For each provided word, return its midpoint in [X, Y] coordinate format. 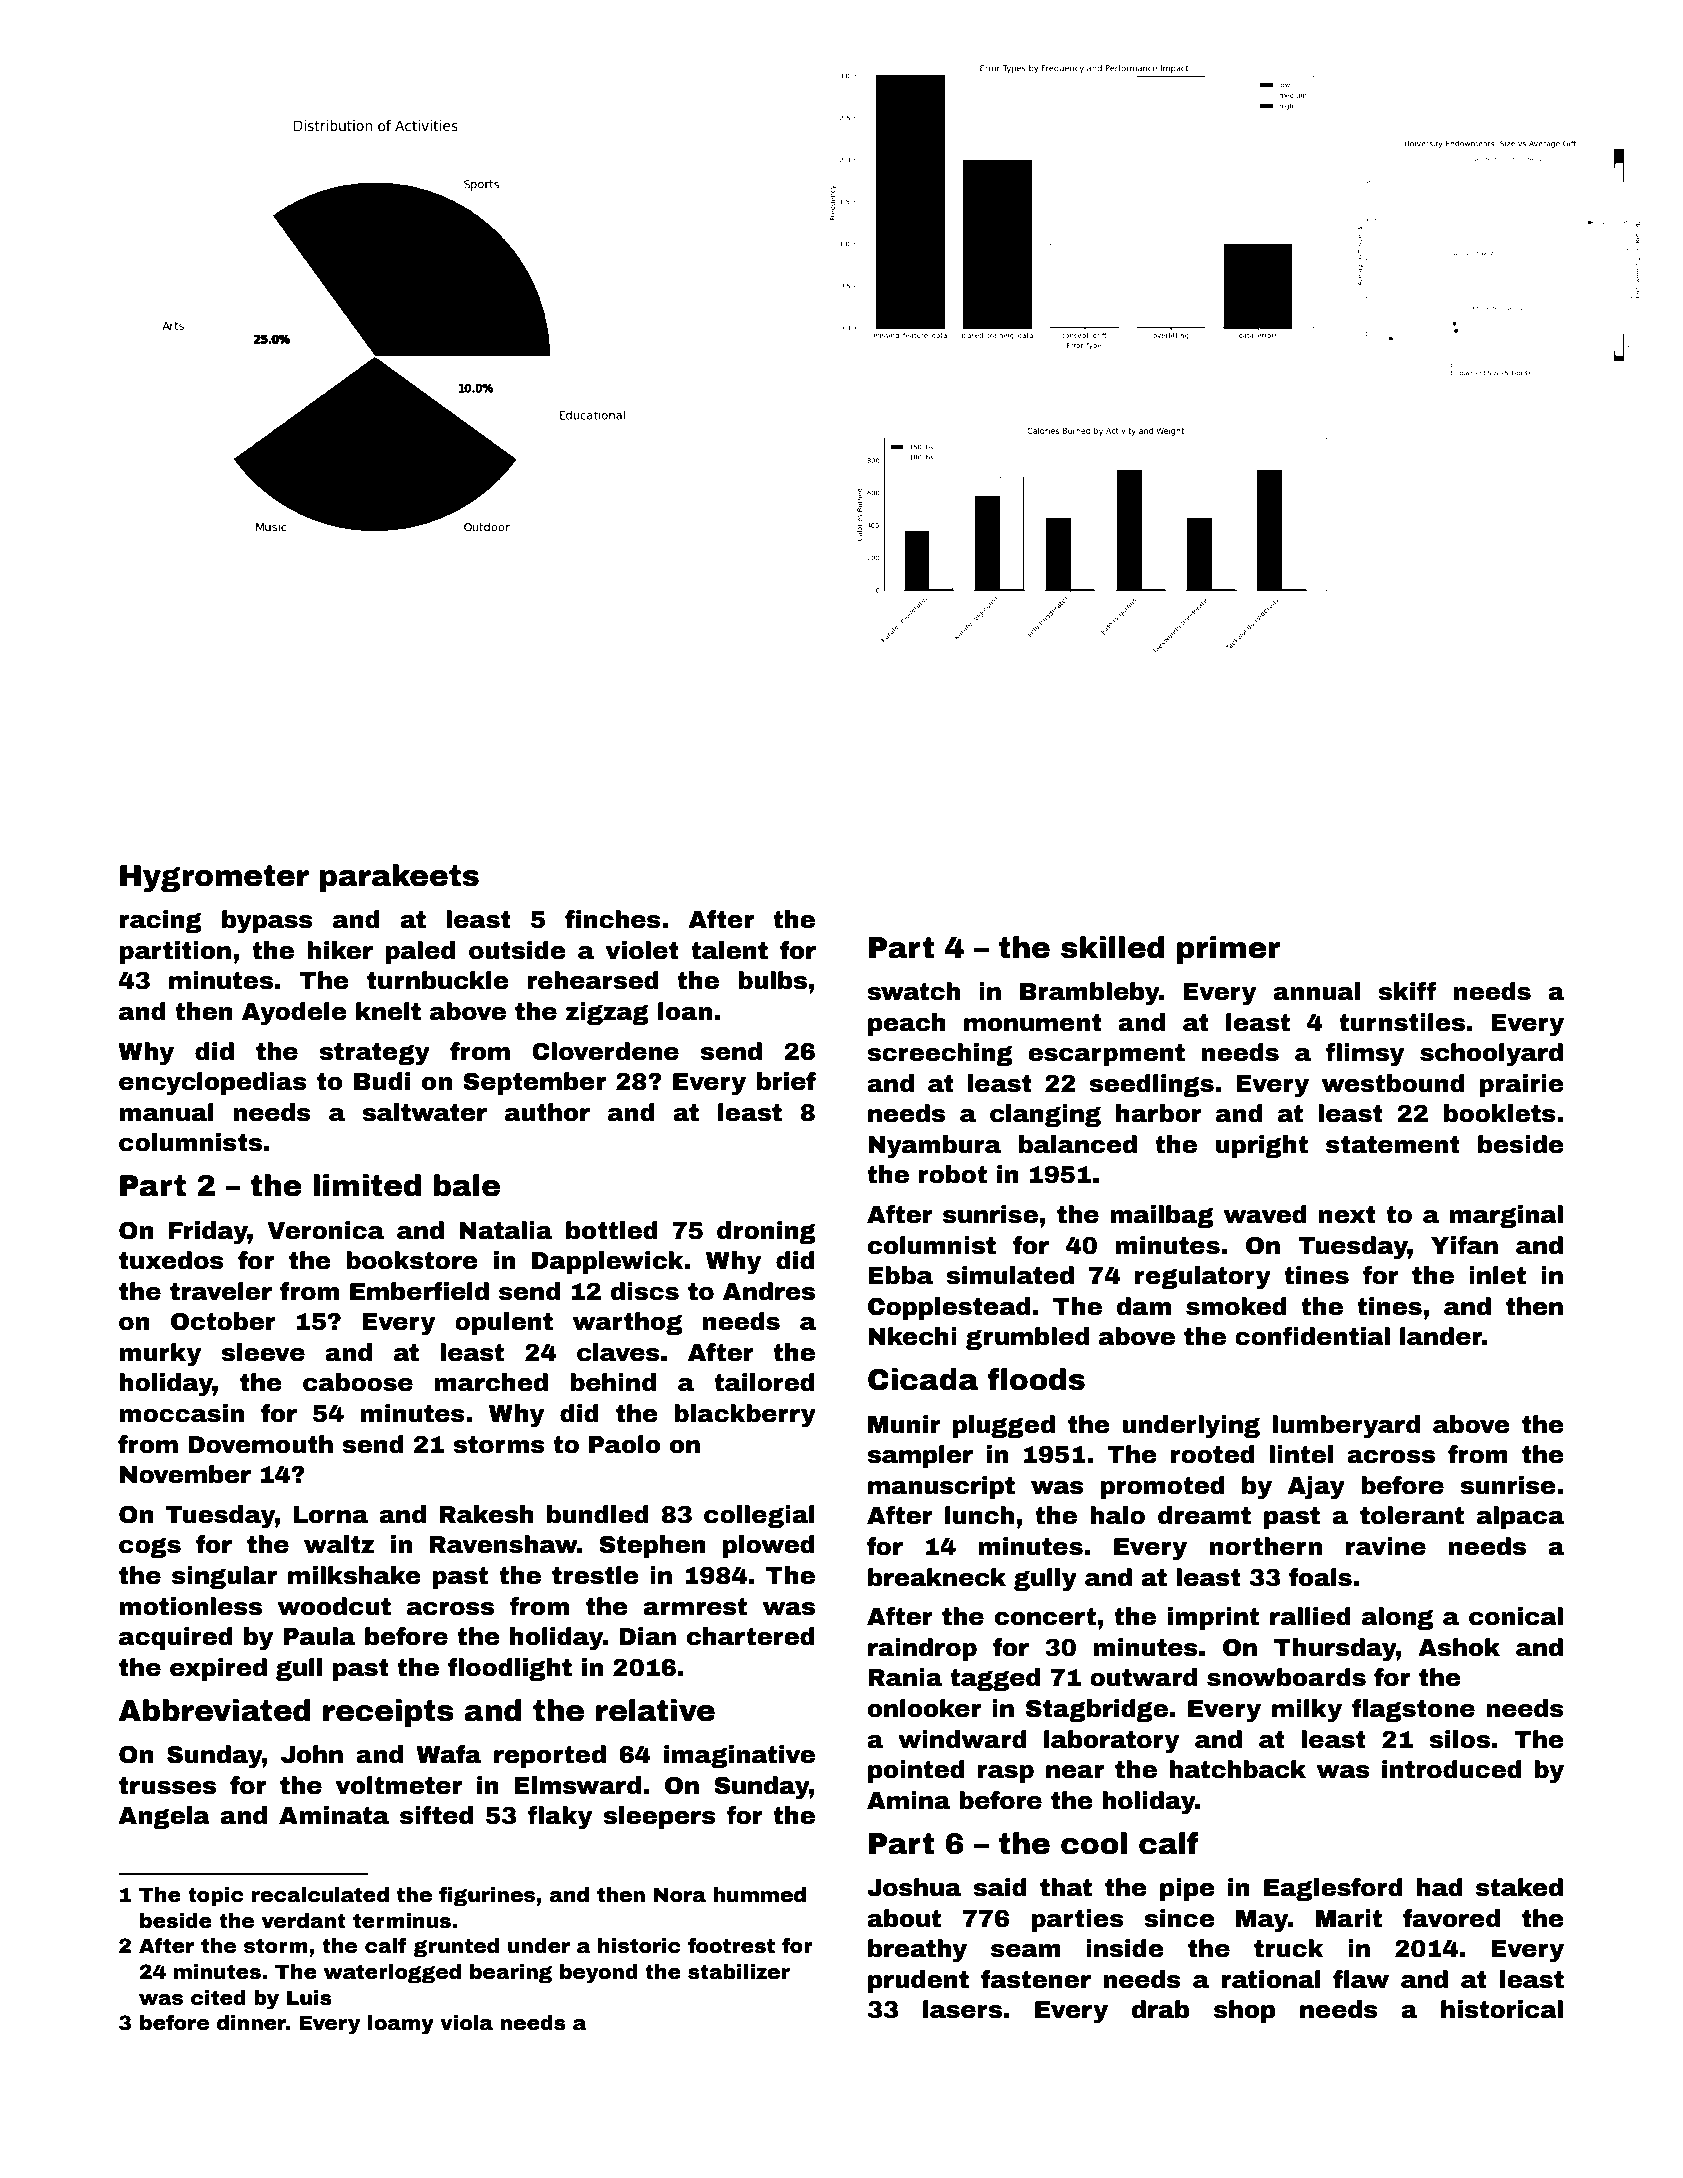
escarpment [1106, 1055]
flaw [1361, 1979]
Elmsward [577, 1785]
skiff [1407, 991]
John [312, 1754]
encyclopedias [213, 1084]
